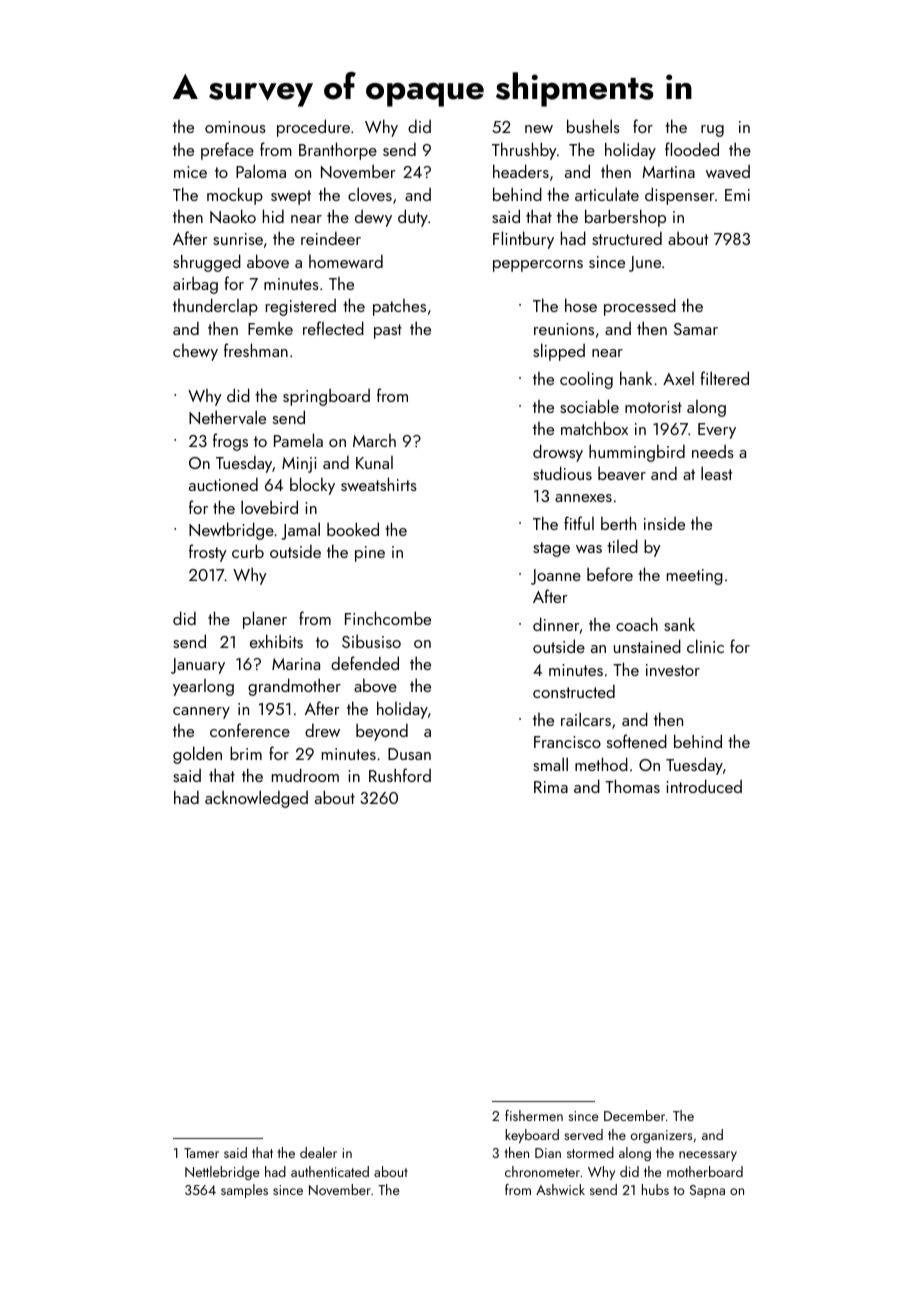  I want to click on was, so click(589, 549).
